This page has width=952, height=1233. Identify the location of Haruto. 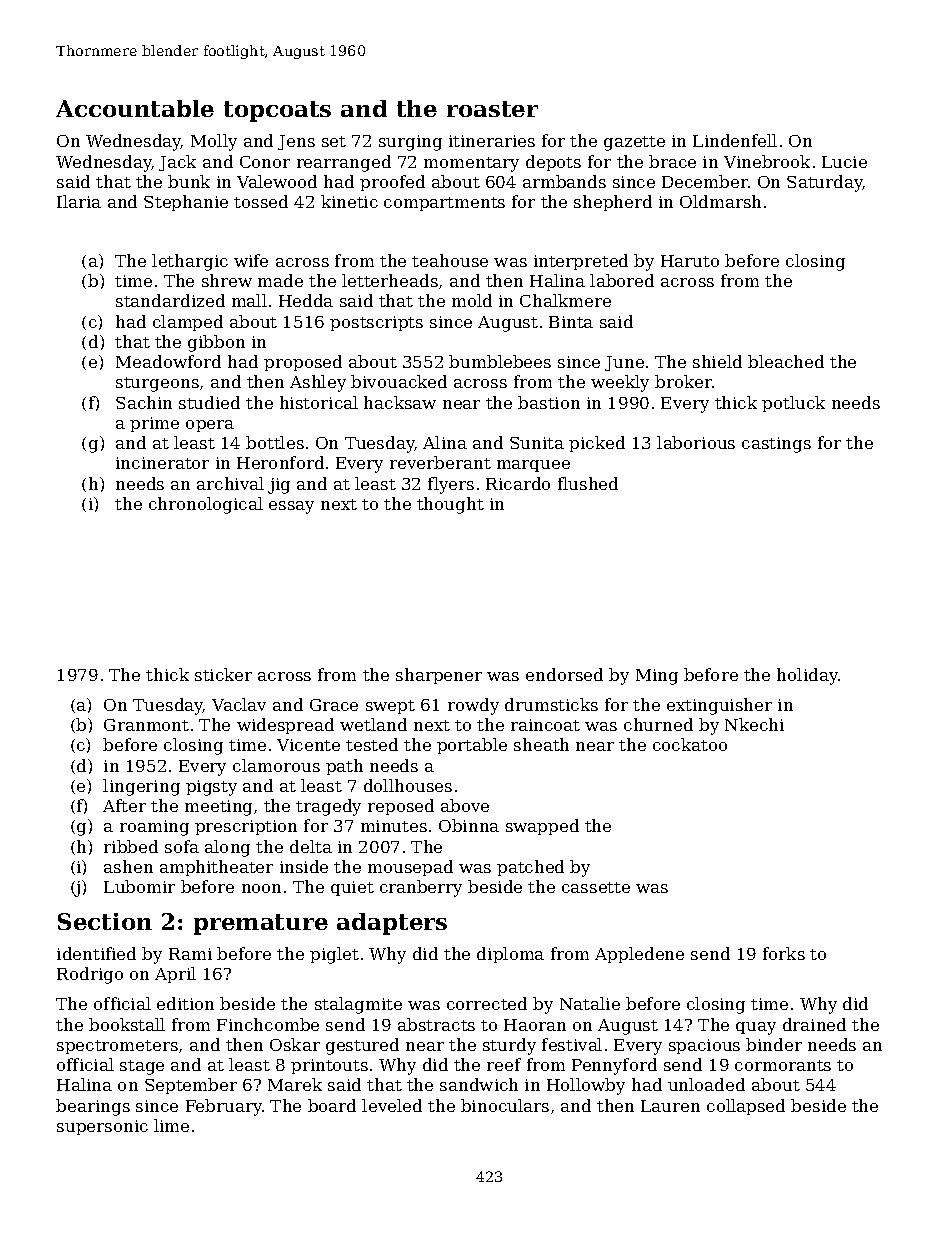
(690, 261).
